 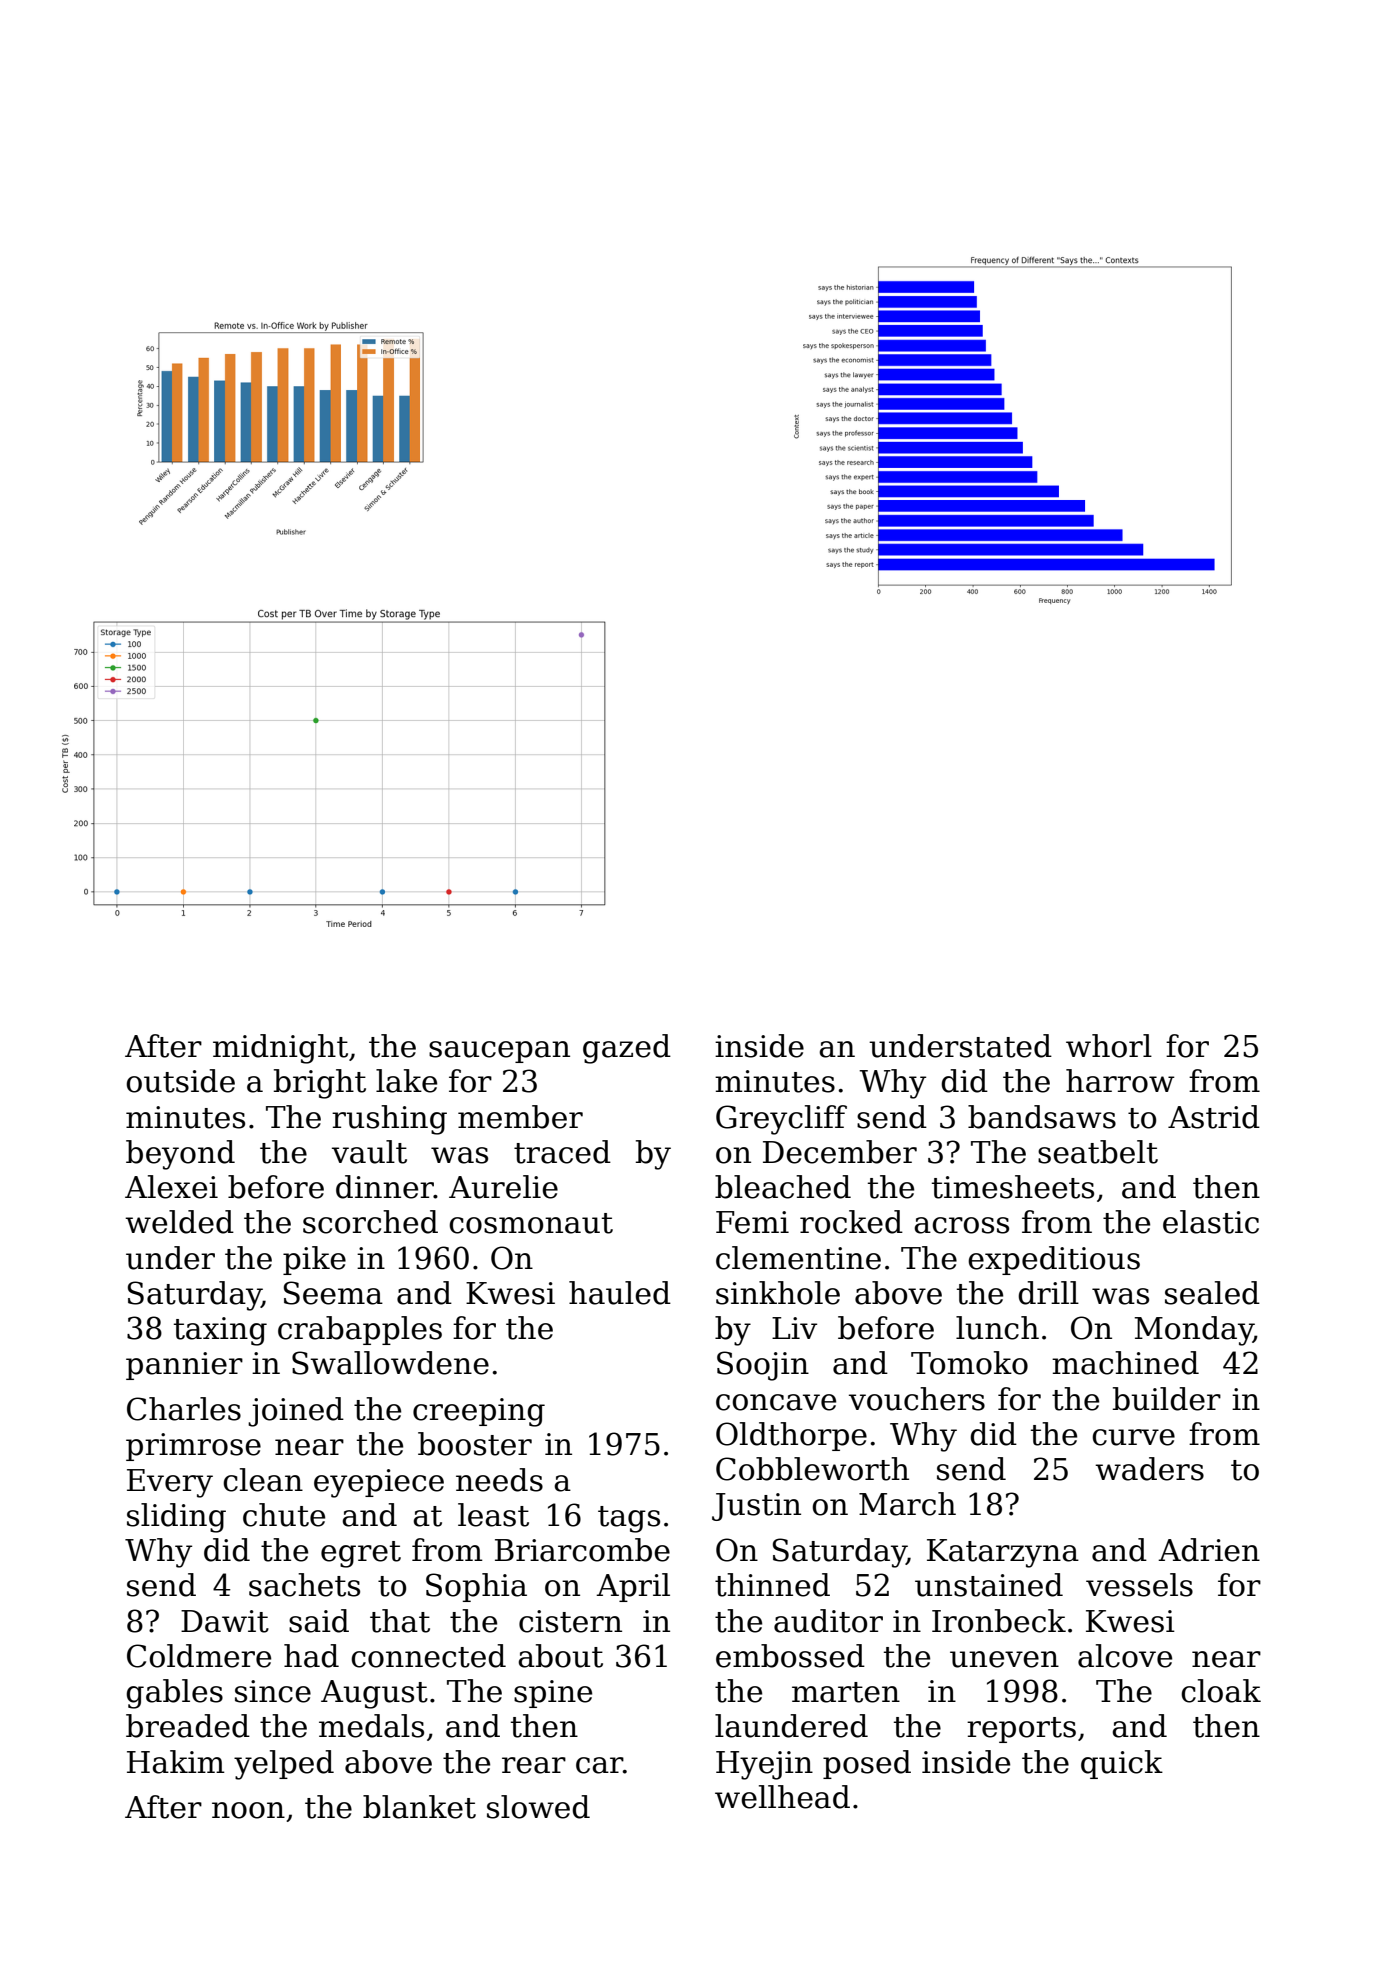 I want to click on outside, so click(x=180, y=1081).
